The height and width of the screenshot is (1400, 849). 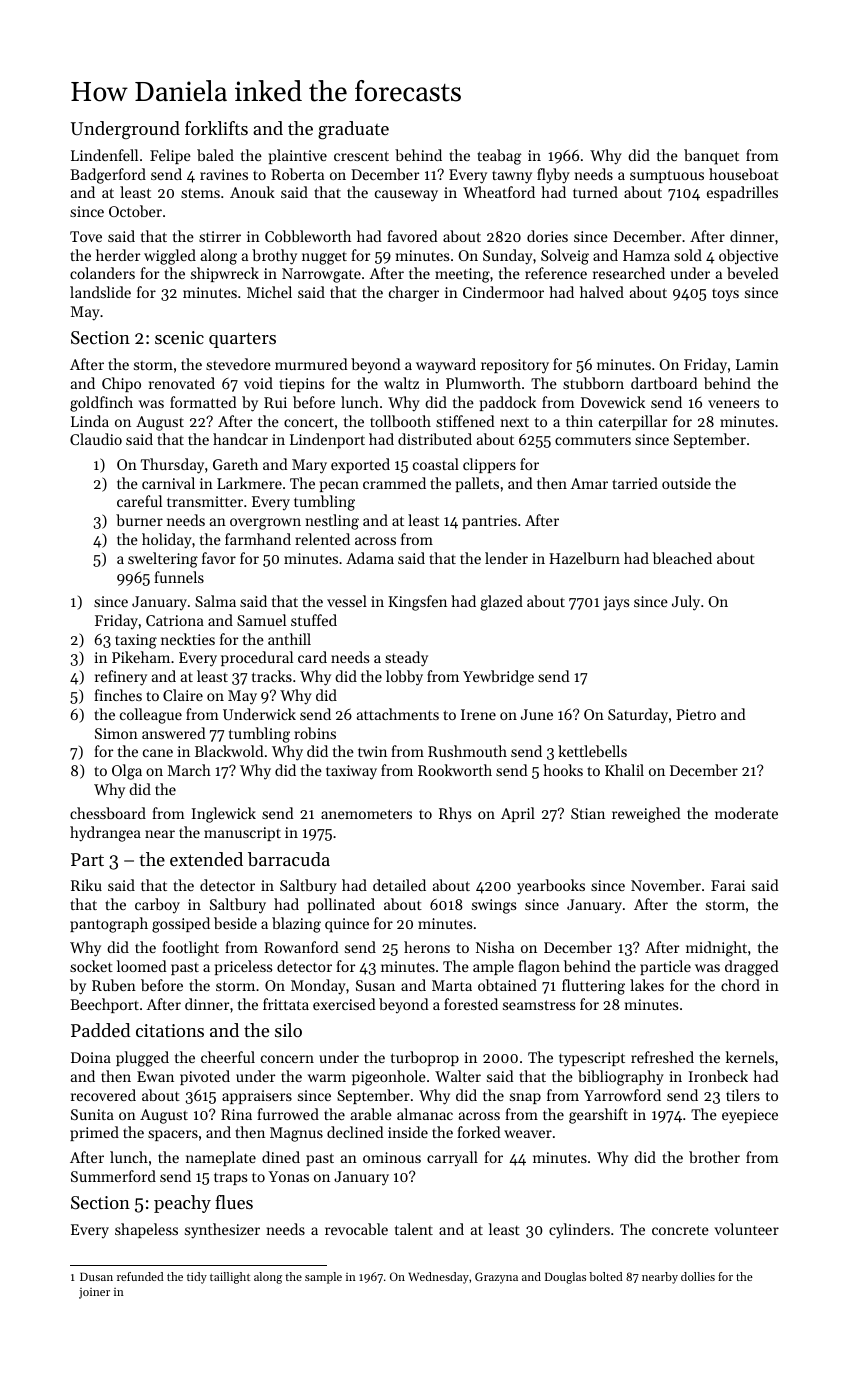 I want to click on glazed, so click(x=501, y=603).
